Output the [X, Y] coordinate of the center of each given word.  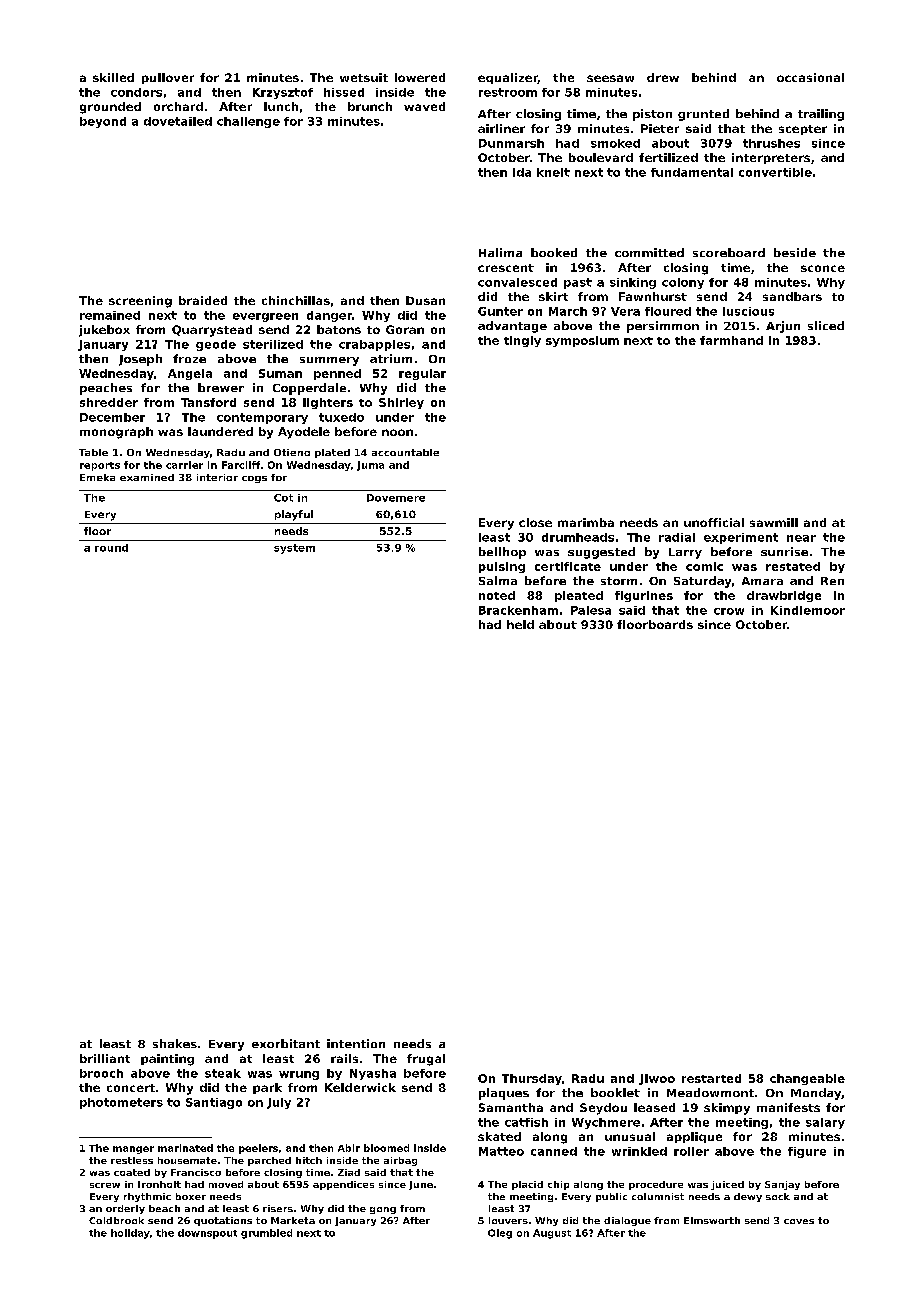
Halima [500, 252]
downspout [207, 1234]
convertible [775, 172]
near [801, 538]
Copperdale [309, 389]
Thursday [532, 1079]
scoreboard [729, 252]
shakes [175, 1043]
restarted [711, 1078]
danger [329, 316]
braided [203, 300]
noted [497, 595]
